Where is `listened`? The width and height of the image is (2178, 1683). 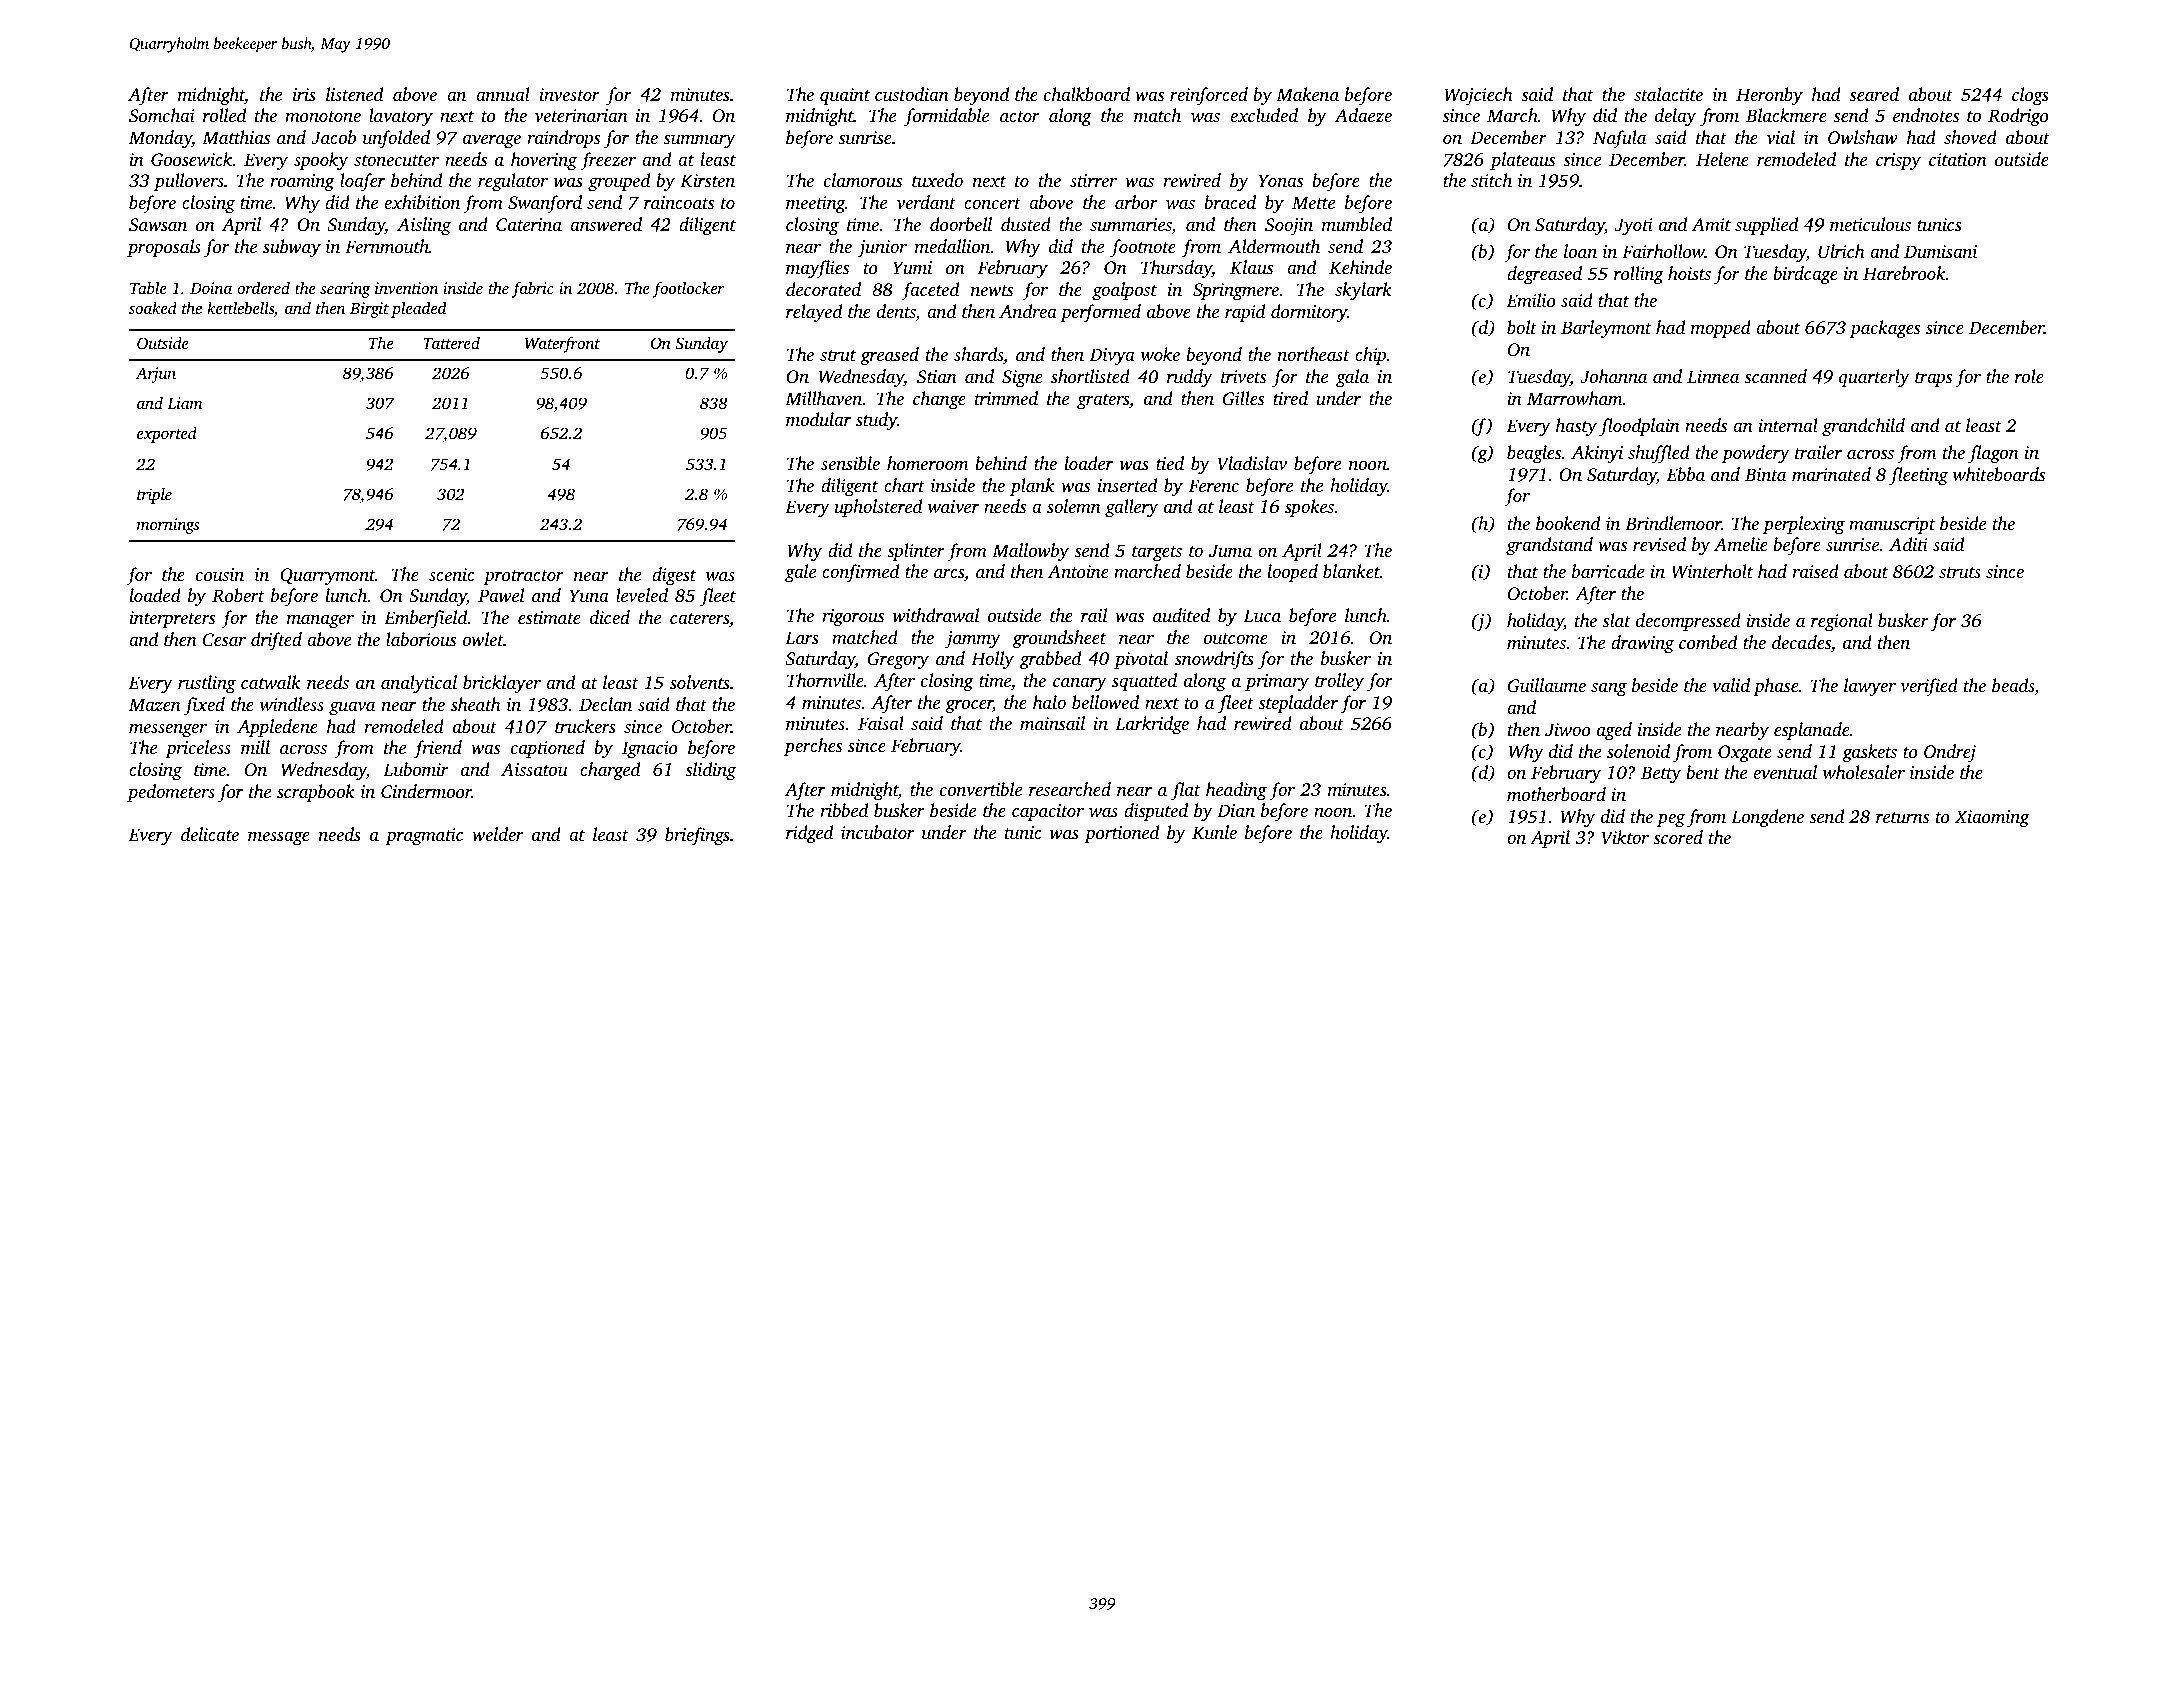 listened is located at coordinates (354, 94).
